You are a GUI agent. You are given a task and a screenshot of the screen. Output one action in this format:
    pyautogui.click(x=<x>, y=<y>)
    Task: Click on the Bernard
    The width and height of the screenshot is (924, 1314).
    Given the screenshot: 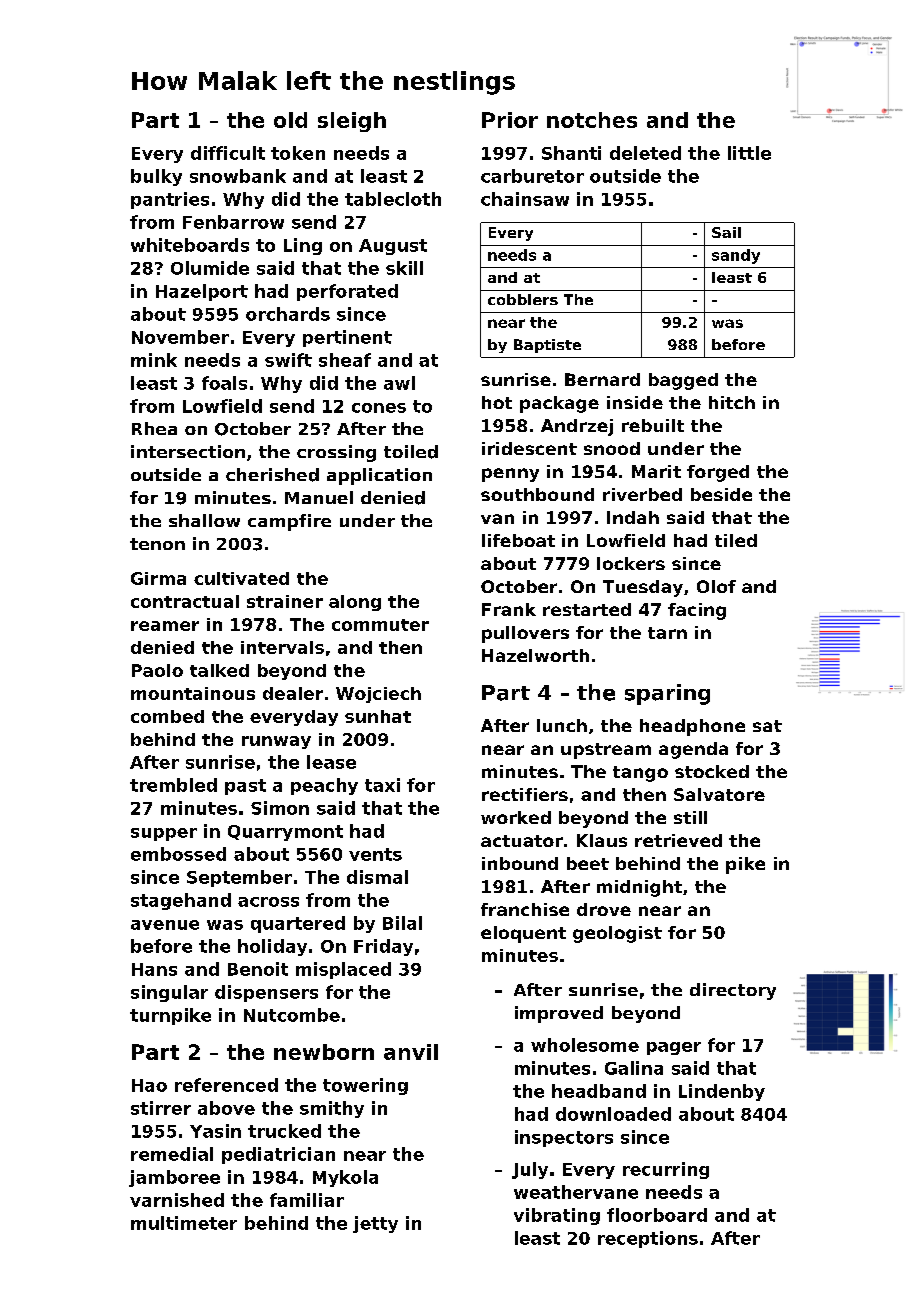 What is the action you would take?
    pyautogui.click(x=602, y=379)
